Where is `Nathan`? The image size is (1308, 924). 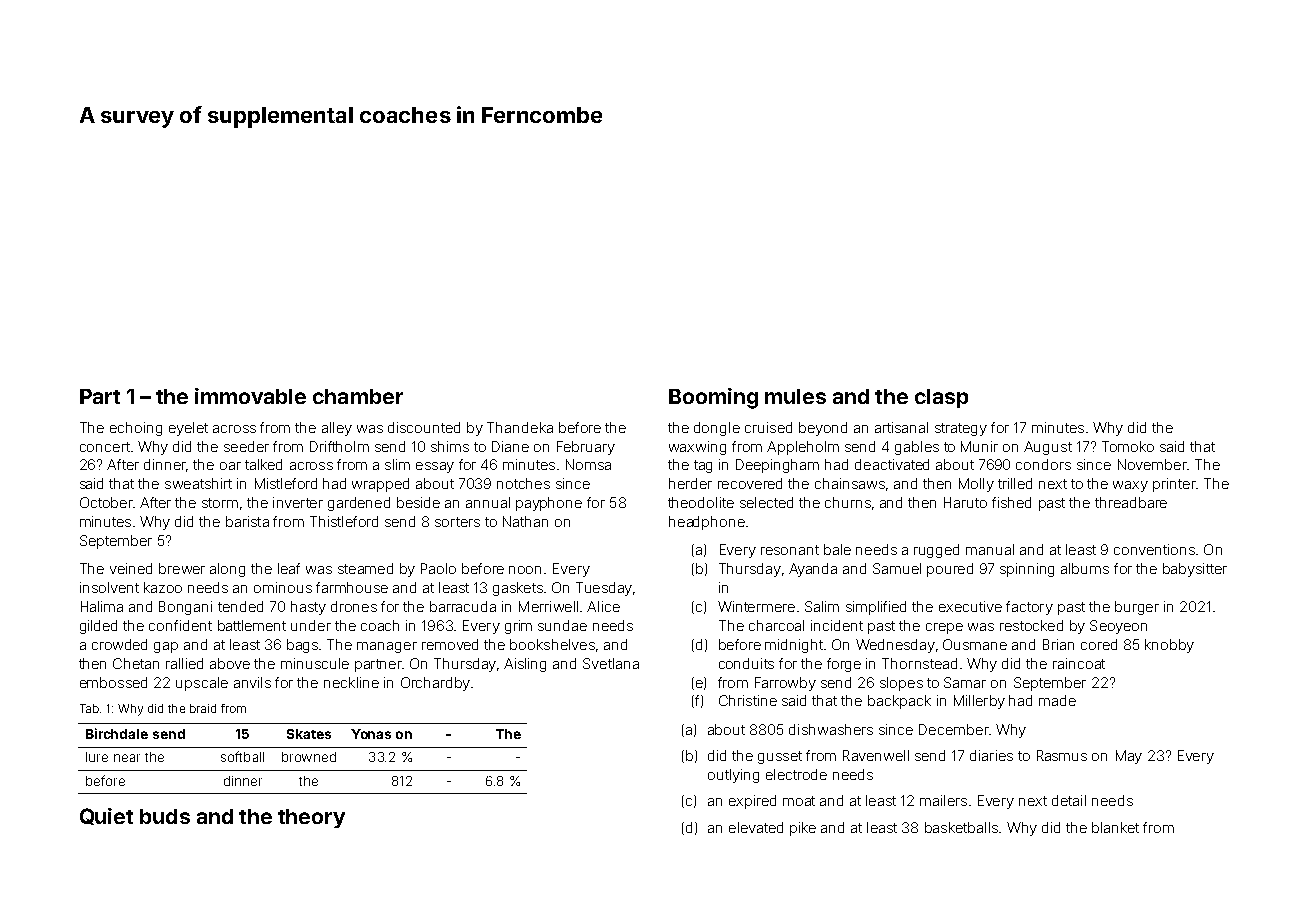
Nathan is located at coordinates (525, 521).
